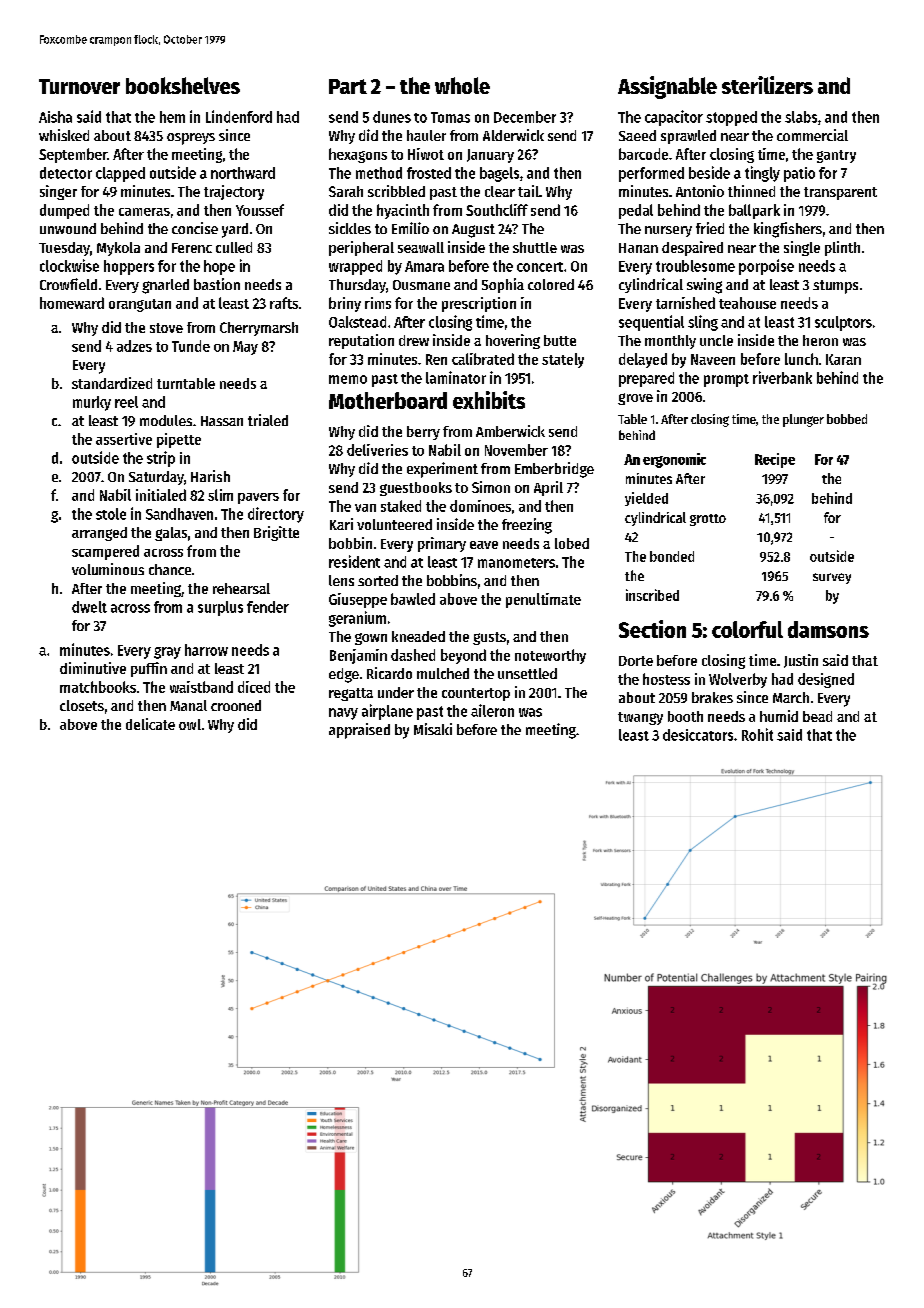 The width and height of the image is (924, 1308). What do you see at coordinates (348, 86) in the image?
I see `Part` at bounding box center [348, 86].
